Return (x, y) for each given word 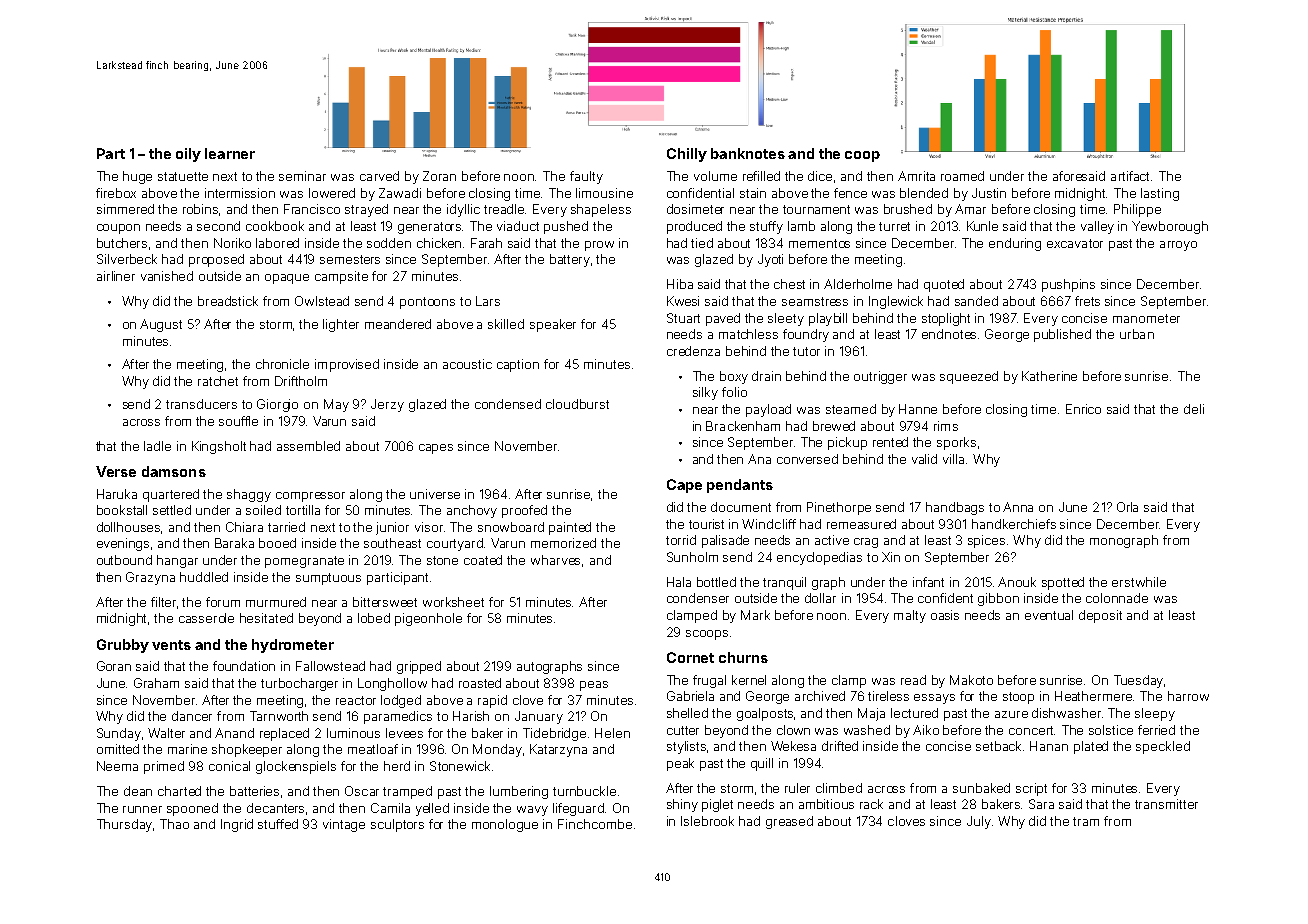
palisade (725, 541)
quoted (944, 285)
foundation (244, 666)
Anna (1018, 507)
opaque (287, 279)
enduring (1015, 244)
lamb (801, 226)
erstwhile (1139, 582)
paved (723, 319)
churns (743, 657)
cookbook (275, 226)
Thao (174, 824)
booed (277, 543)
